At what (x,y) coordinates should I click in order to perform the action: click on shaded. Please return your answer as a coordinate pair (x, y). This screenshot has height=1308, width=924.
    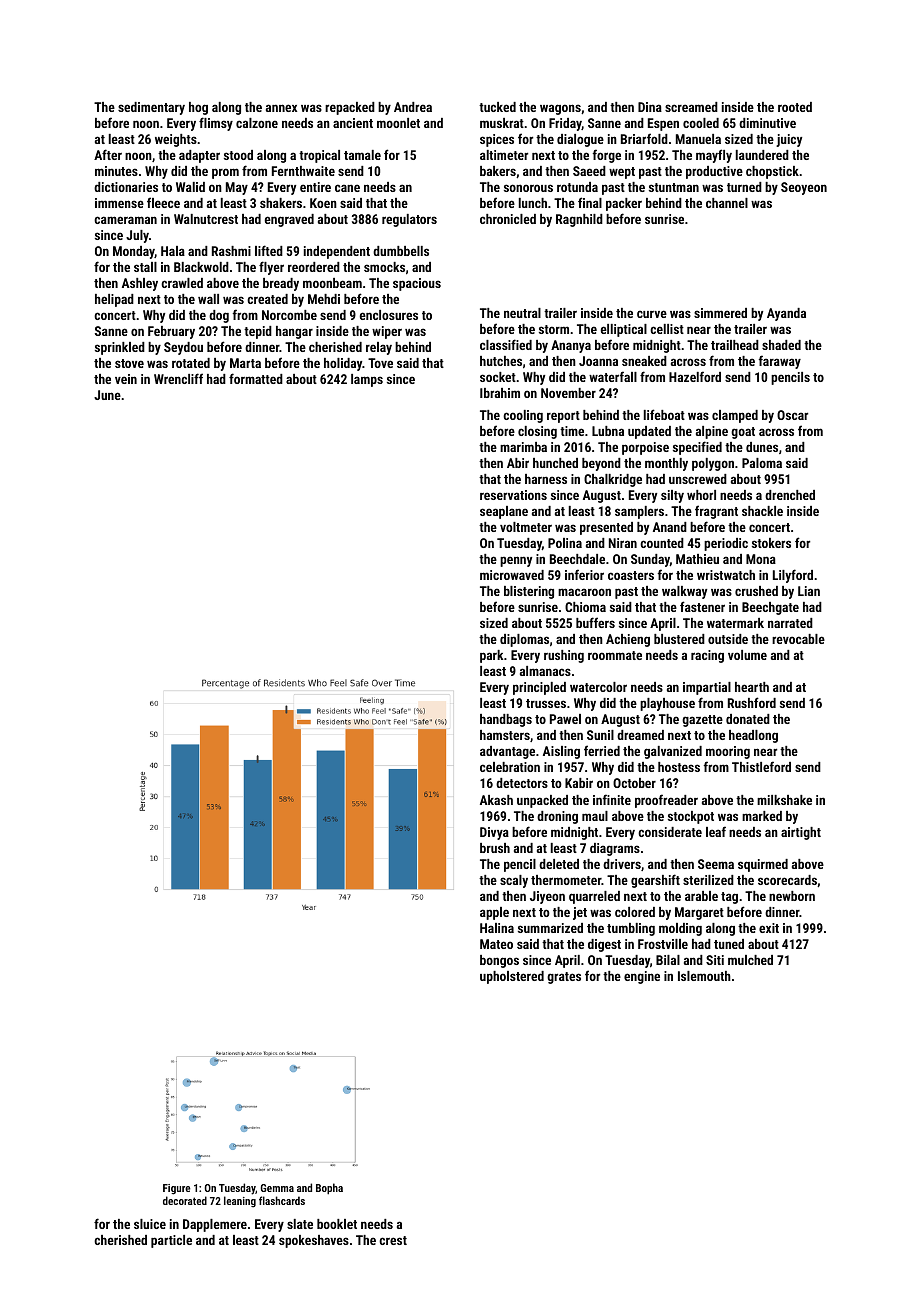
    Looking at the image, I should click on (781, 345).
